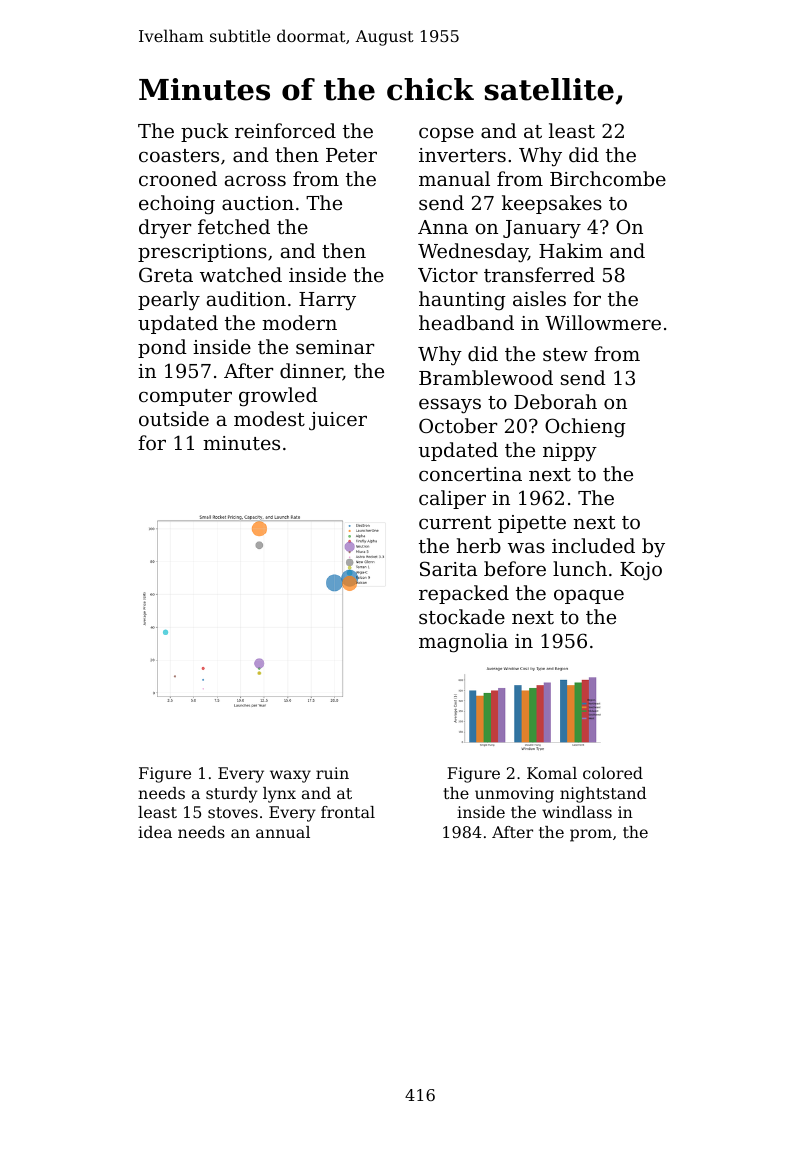 Image resolution: width=810 pixels, height=1149 pixels. I want to click on puck, so click(205, 132).
